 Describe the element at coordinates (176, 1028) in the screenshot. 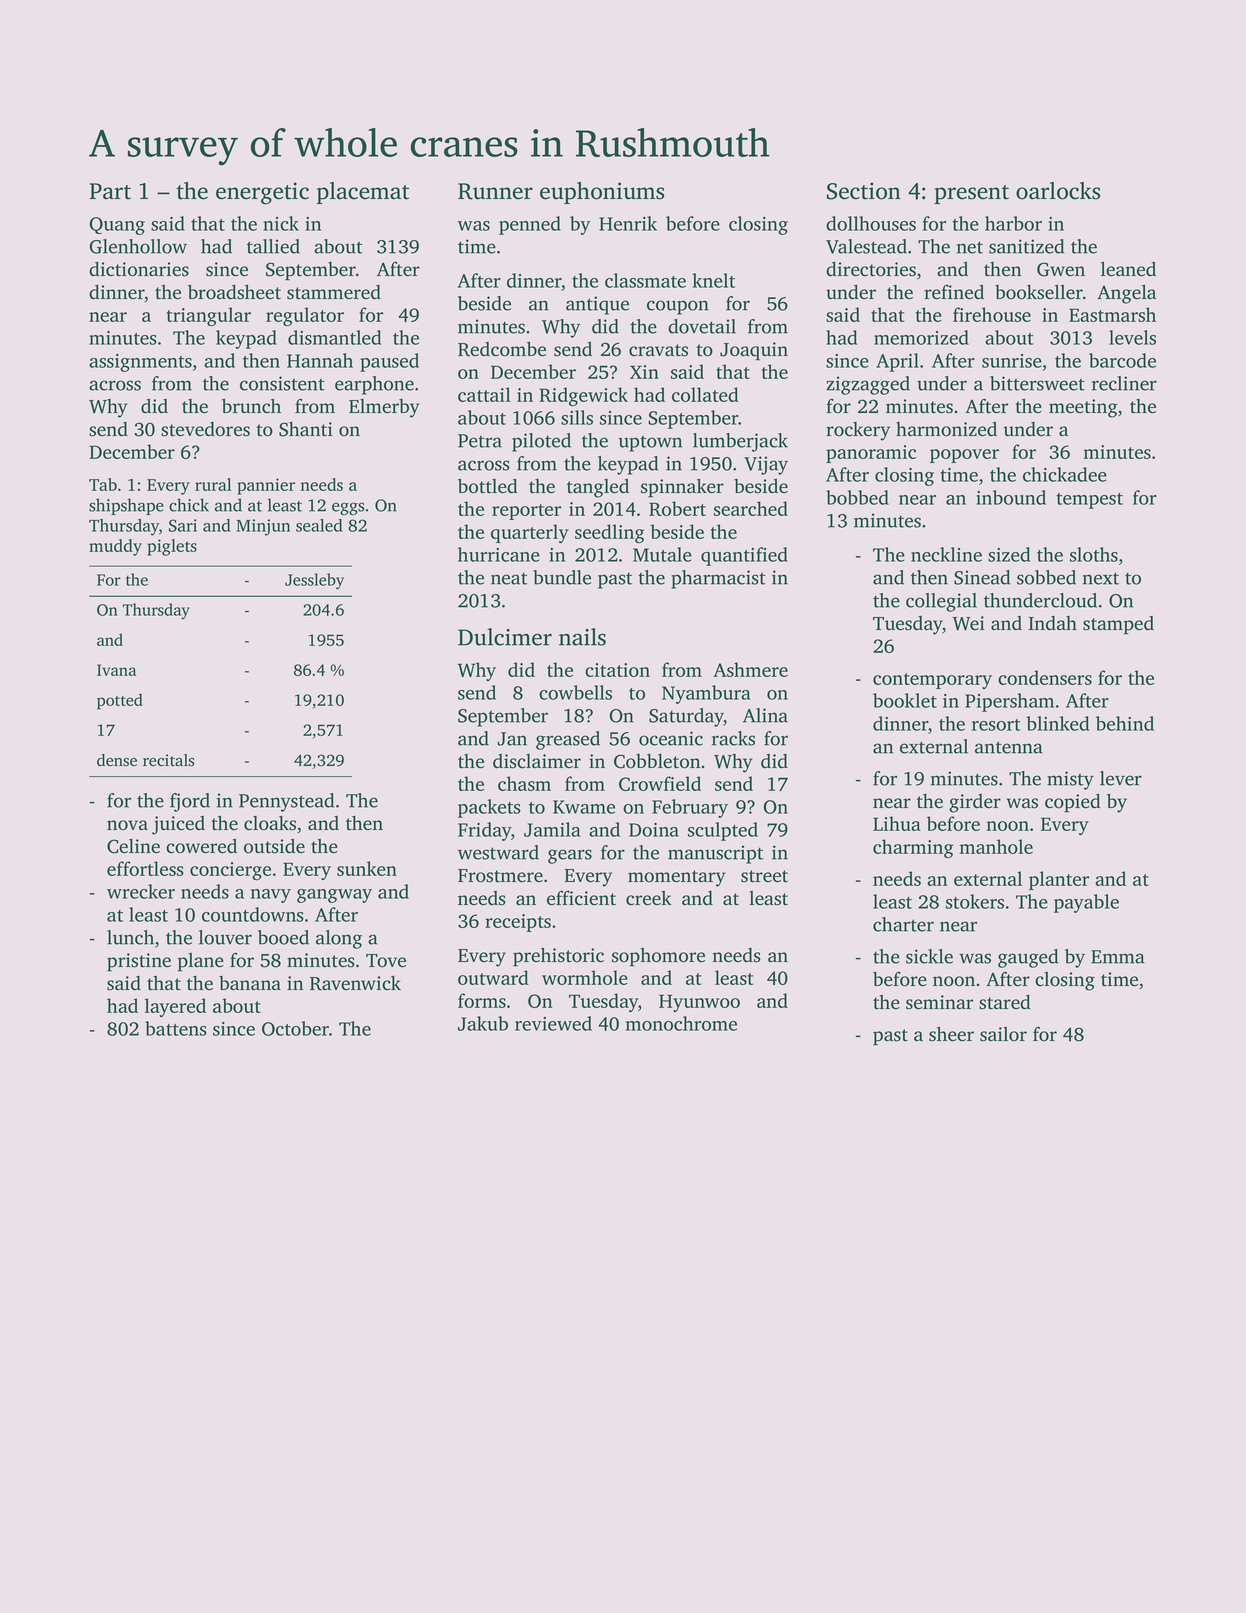

I see `battens` at that location.
